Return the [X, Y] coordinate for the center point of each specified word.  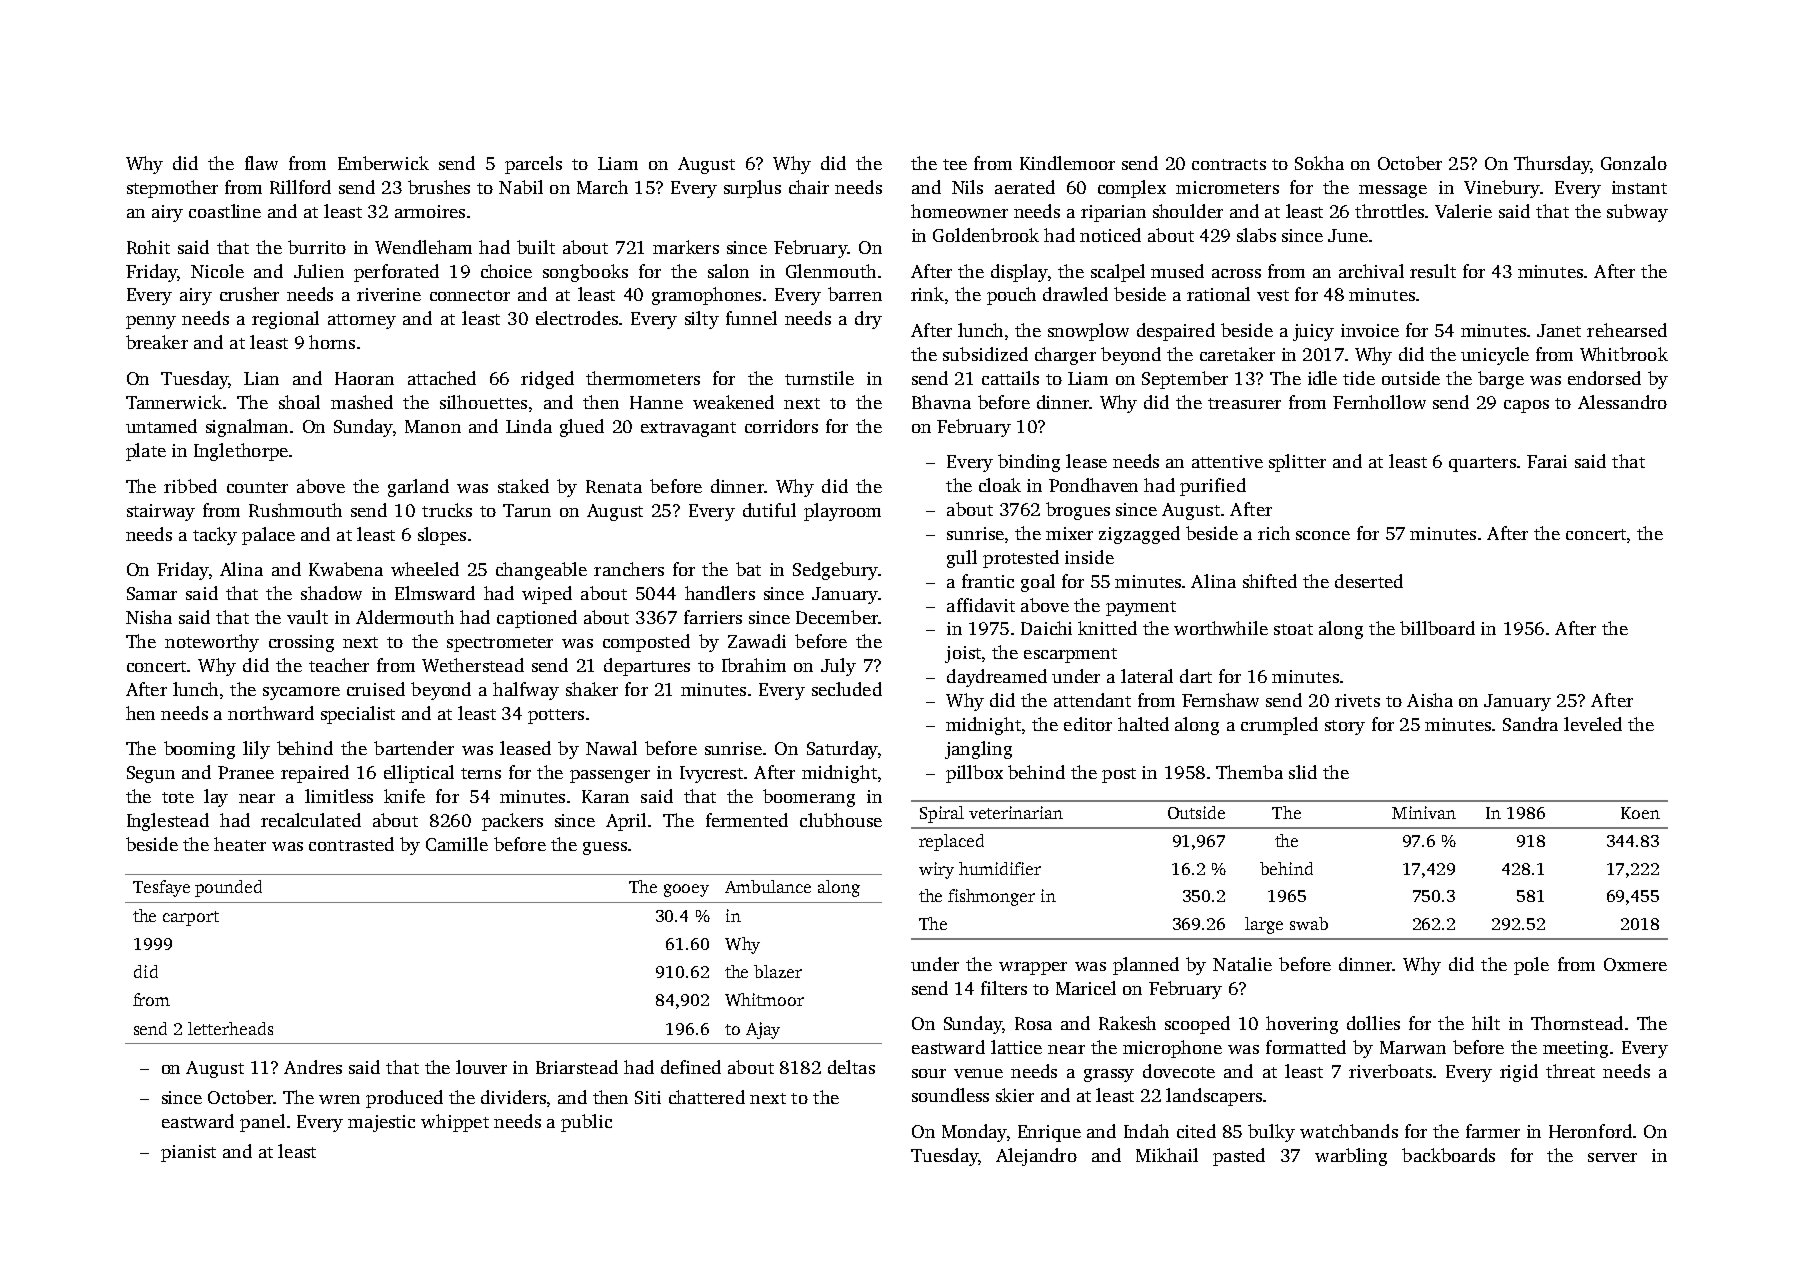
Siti [648, 1097]
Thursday [1552, 165]
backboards [1448, 1155]
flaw [261, 163]
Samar [152, 593]
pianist [188, 1153]
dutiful [769, 510]
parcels [533, 165]
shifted [1270, 581]
